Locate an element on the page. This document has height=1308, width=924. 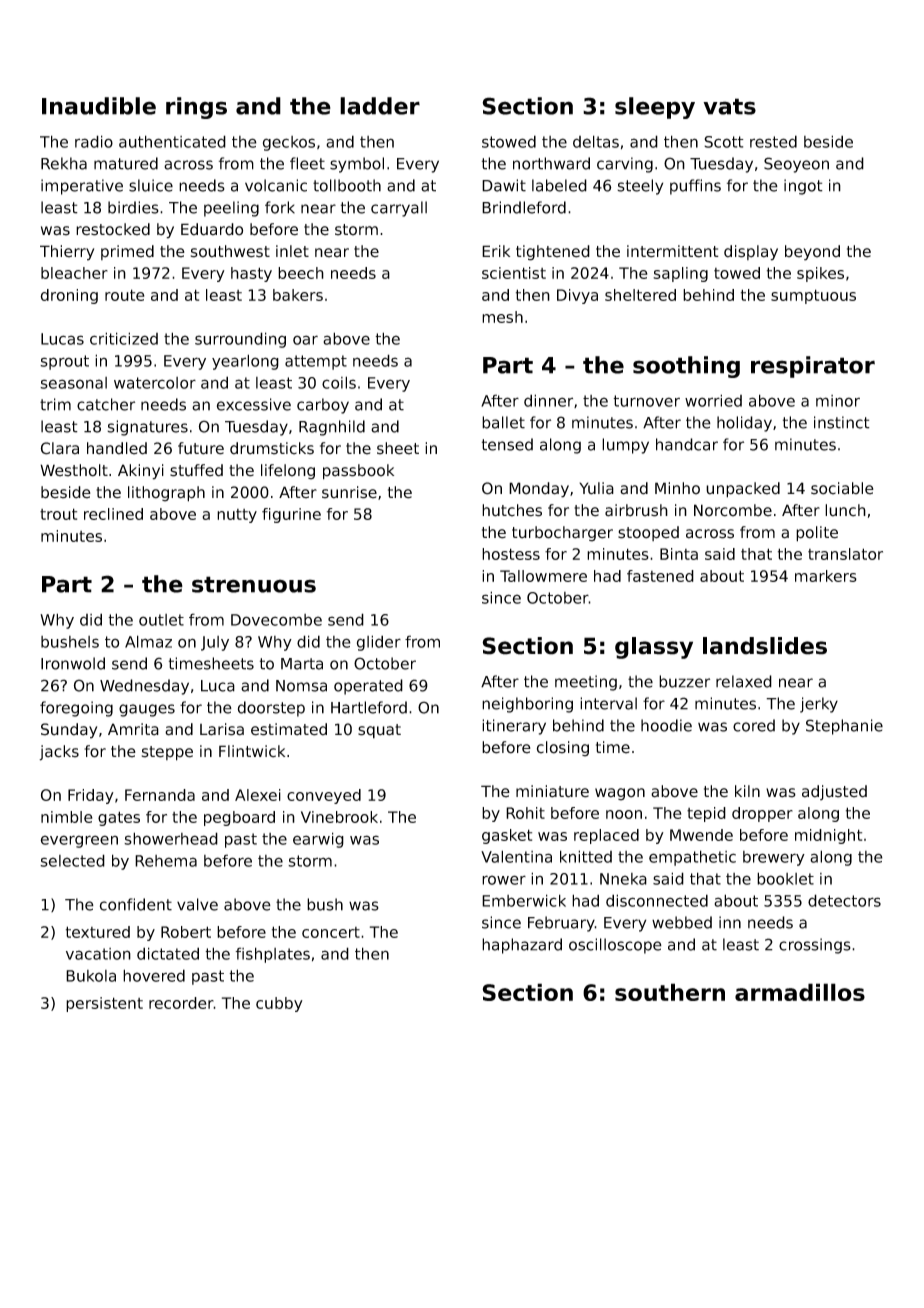
hutches is located at coordinates (512, 510).
